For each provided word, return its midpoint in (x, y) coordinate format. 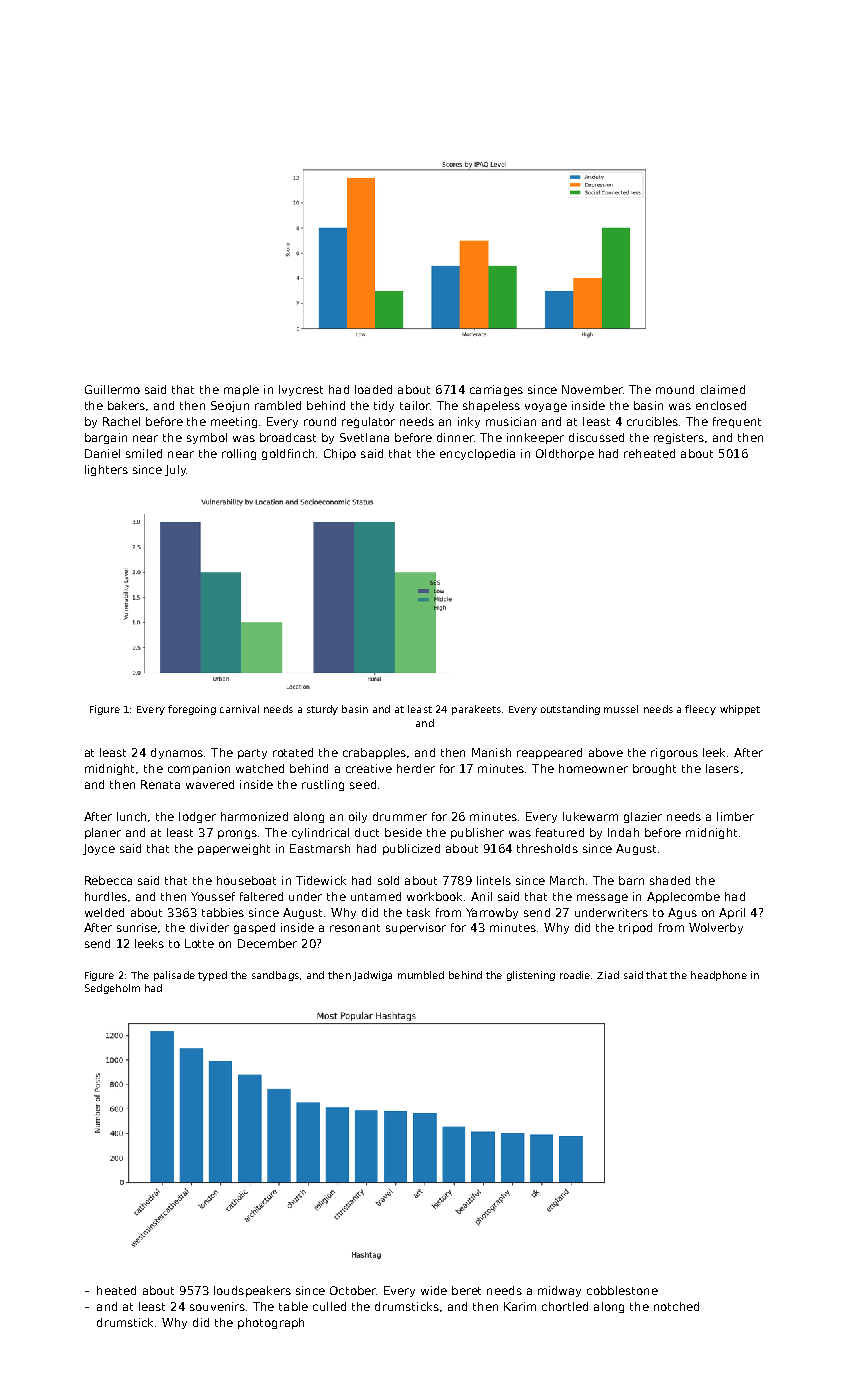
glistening (531, 976)
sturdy (322, 710)
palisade (174, 976)
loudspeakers (252, 1291)
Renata (160, 784)
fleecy (700, 710)
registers (679, 438)
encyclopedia (477, 454)
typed (212, 976)
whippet (740, 710)
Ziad (608, 975)
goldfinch (288, 454)
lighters (106, 470)
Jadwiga (372, 976)
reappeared (549, 753)
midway (559, 1291)
